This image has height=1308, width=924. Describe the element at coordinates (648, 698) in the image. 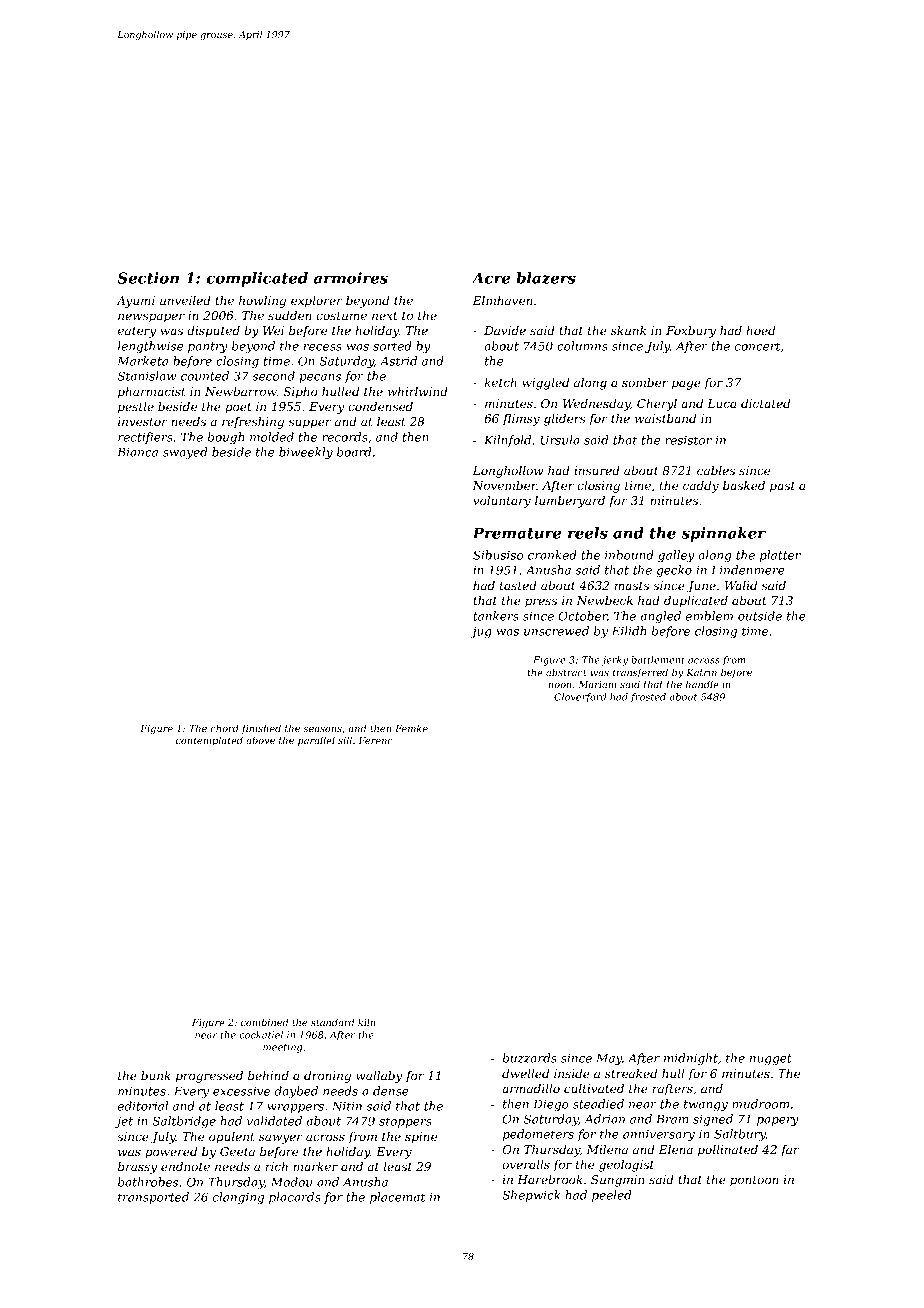

I see `frosted` at that location.
